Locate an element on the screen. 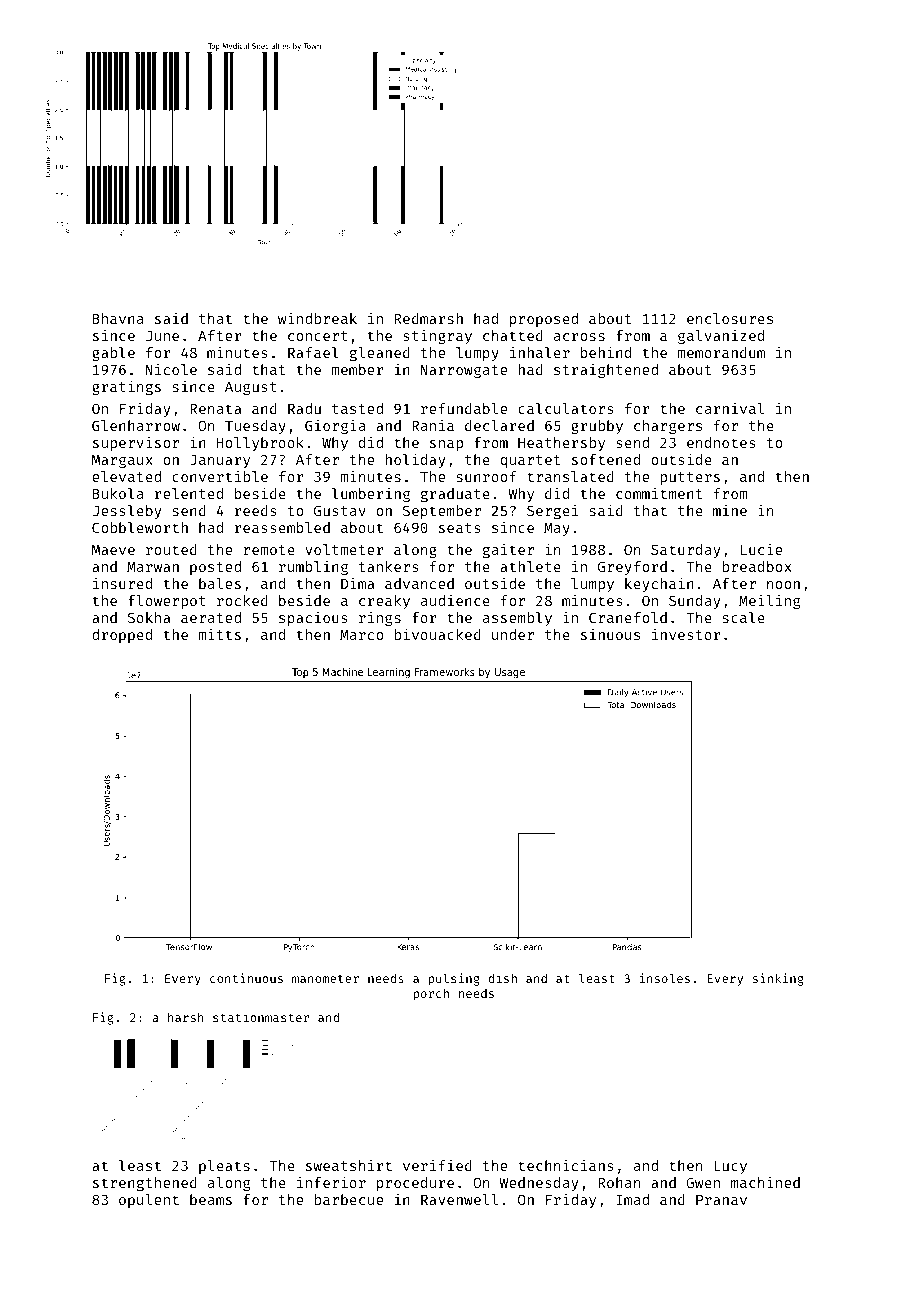 The height and width of the screenshot is (1316, 908). pleats is located at coordinates (224, 1167).
